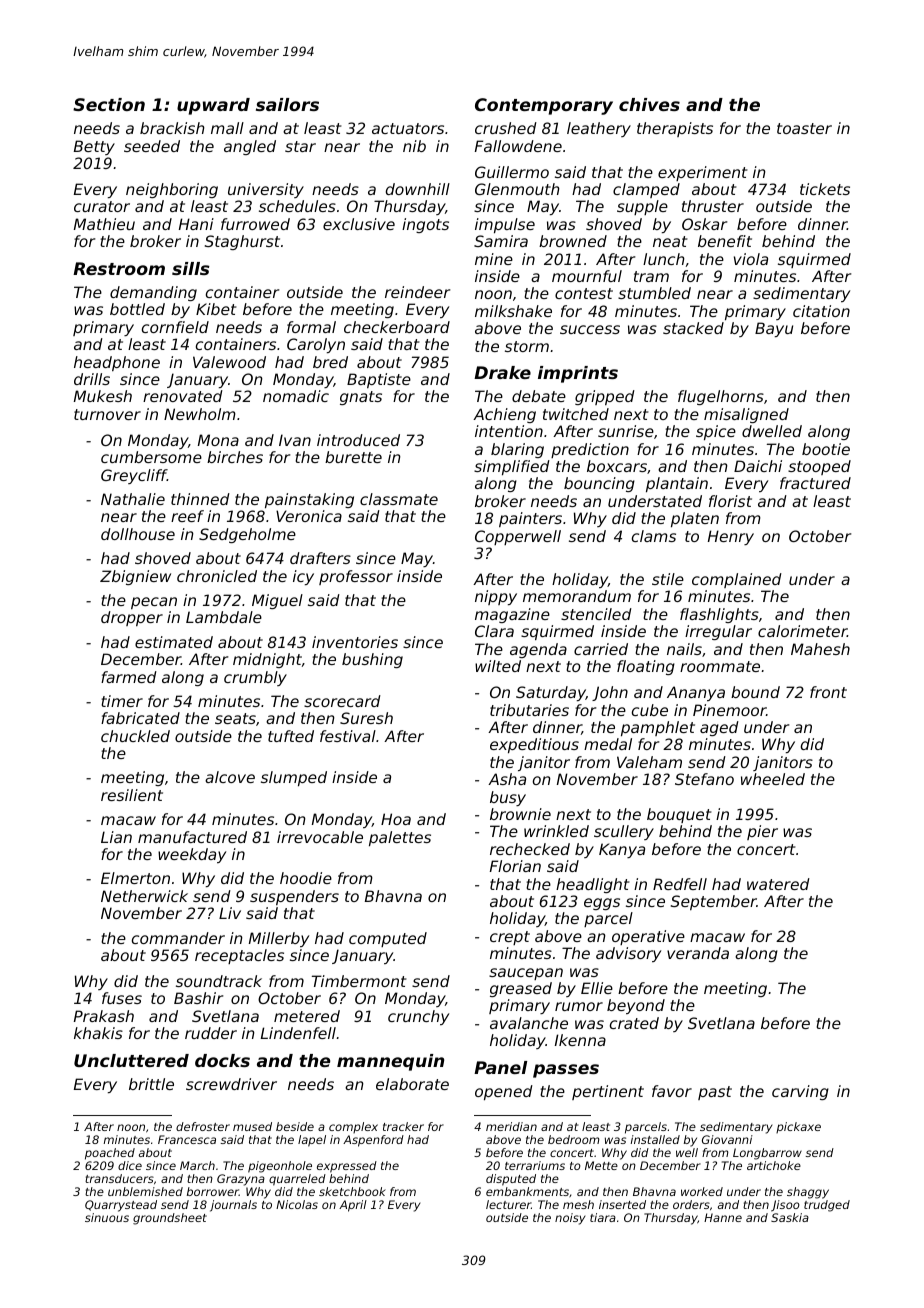  I want to click on stacked, so click(693, 328).
